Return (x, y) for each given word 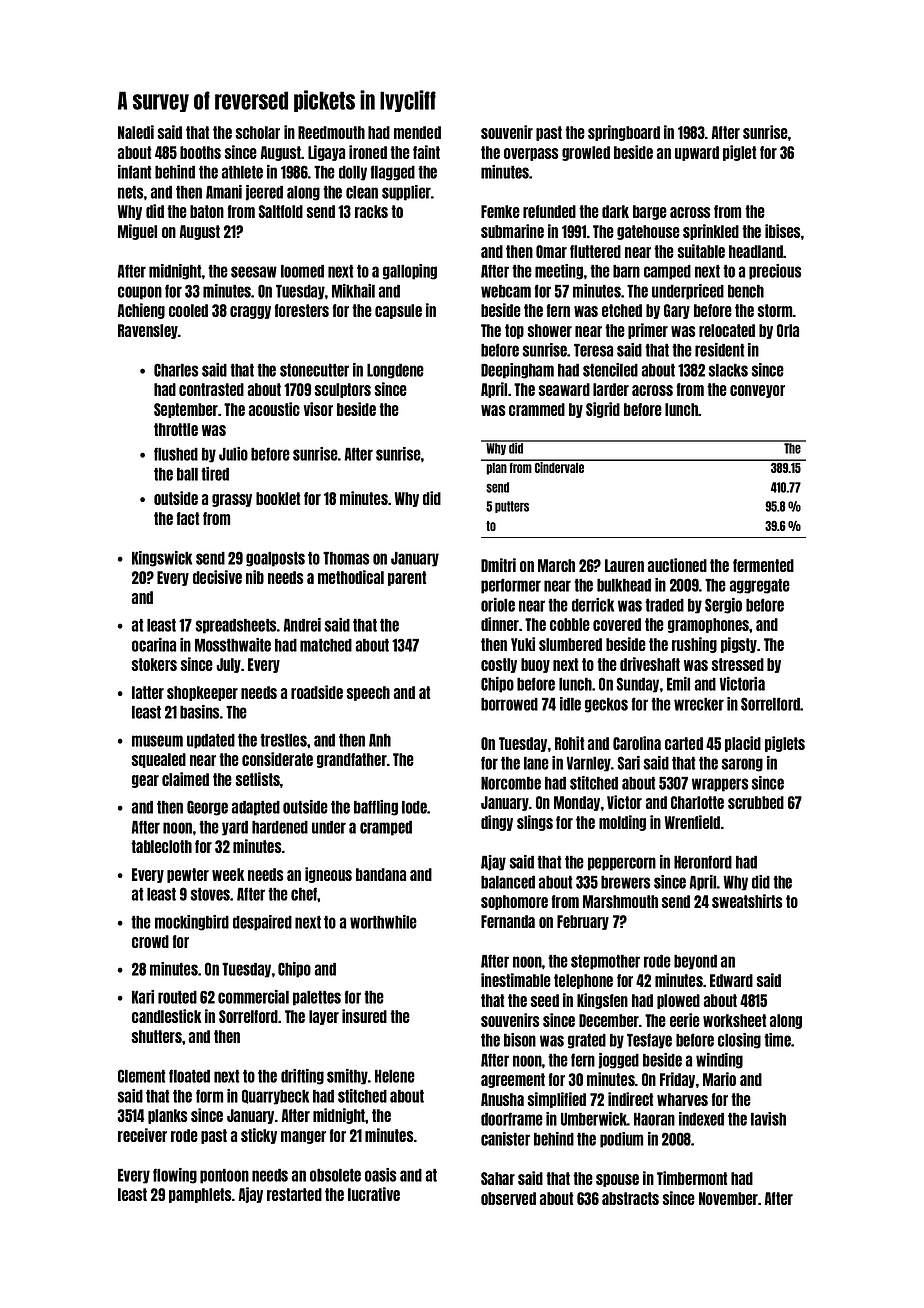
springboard (624, 133)
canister (505, 1139)
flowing (175, 1176)
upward (697, 153)
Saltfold (281, 211)
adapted (256, 808)
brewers (626, 882)
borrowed (509, 704)
